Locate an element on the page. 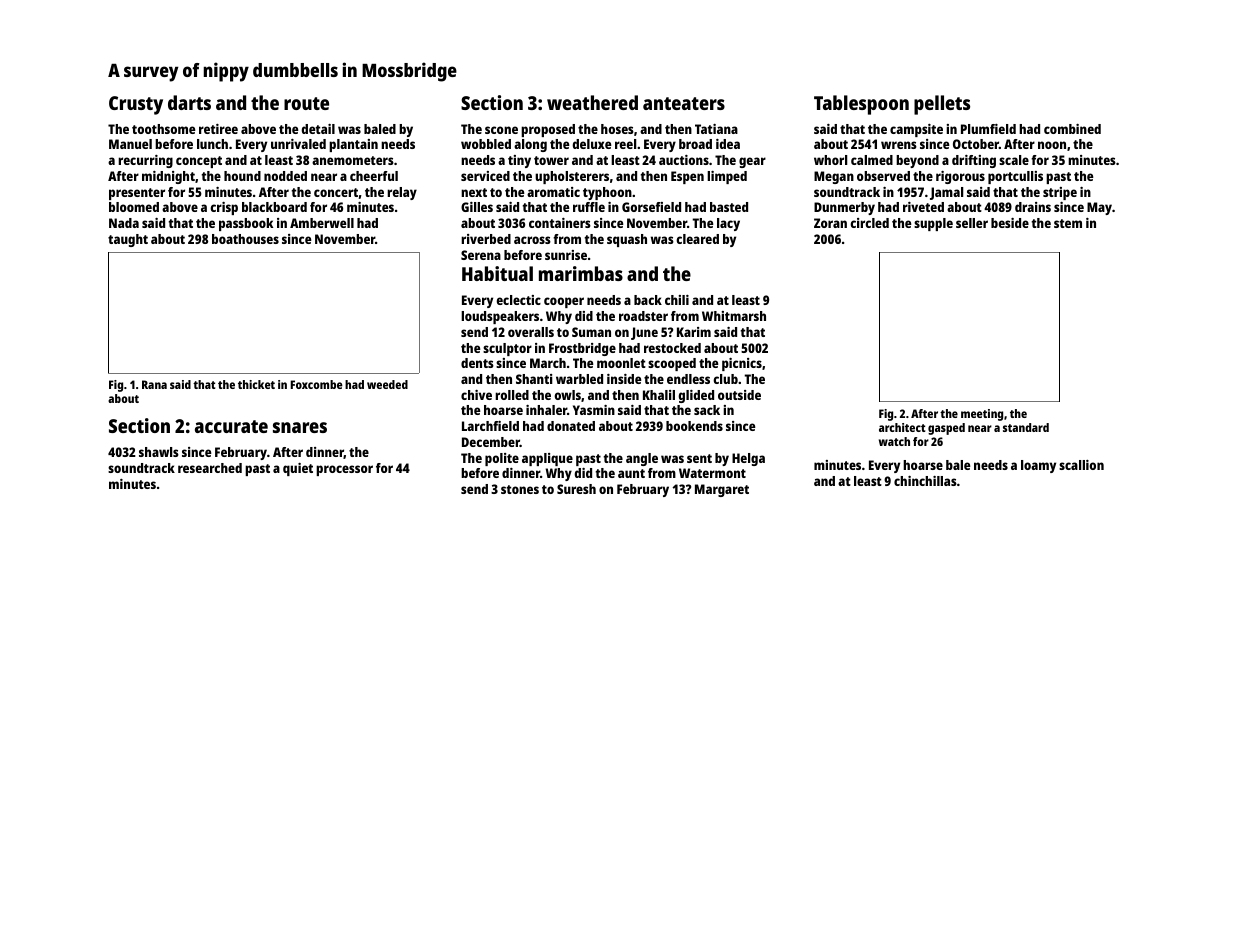  darts is located at coordinates (189, 102).
